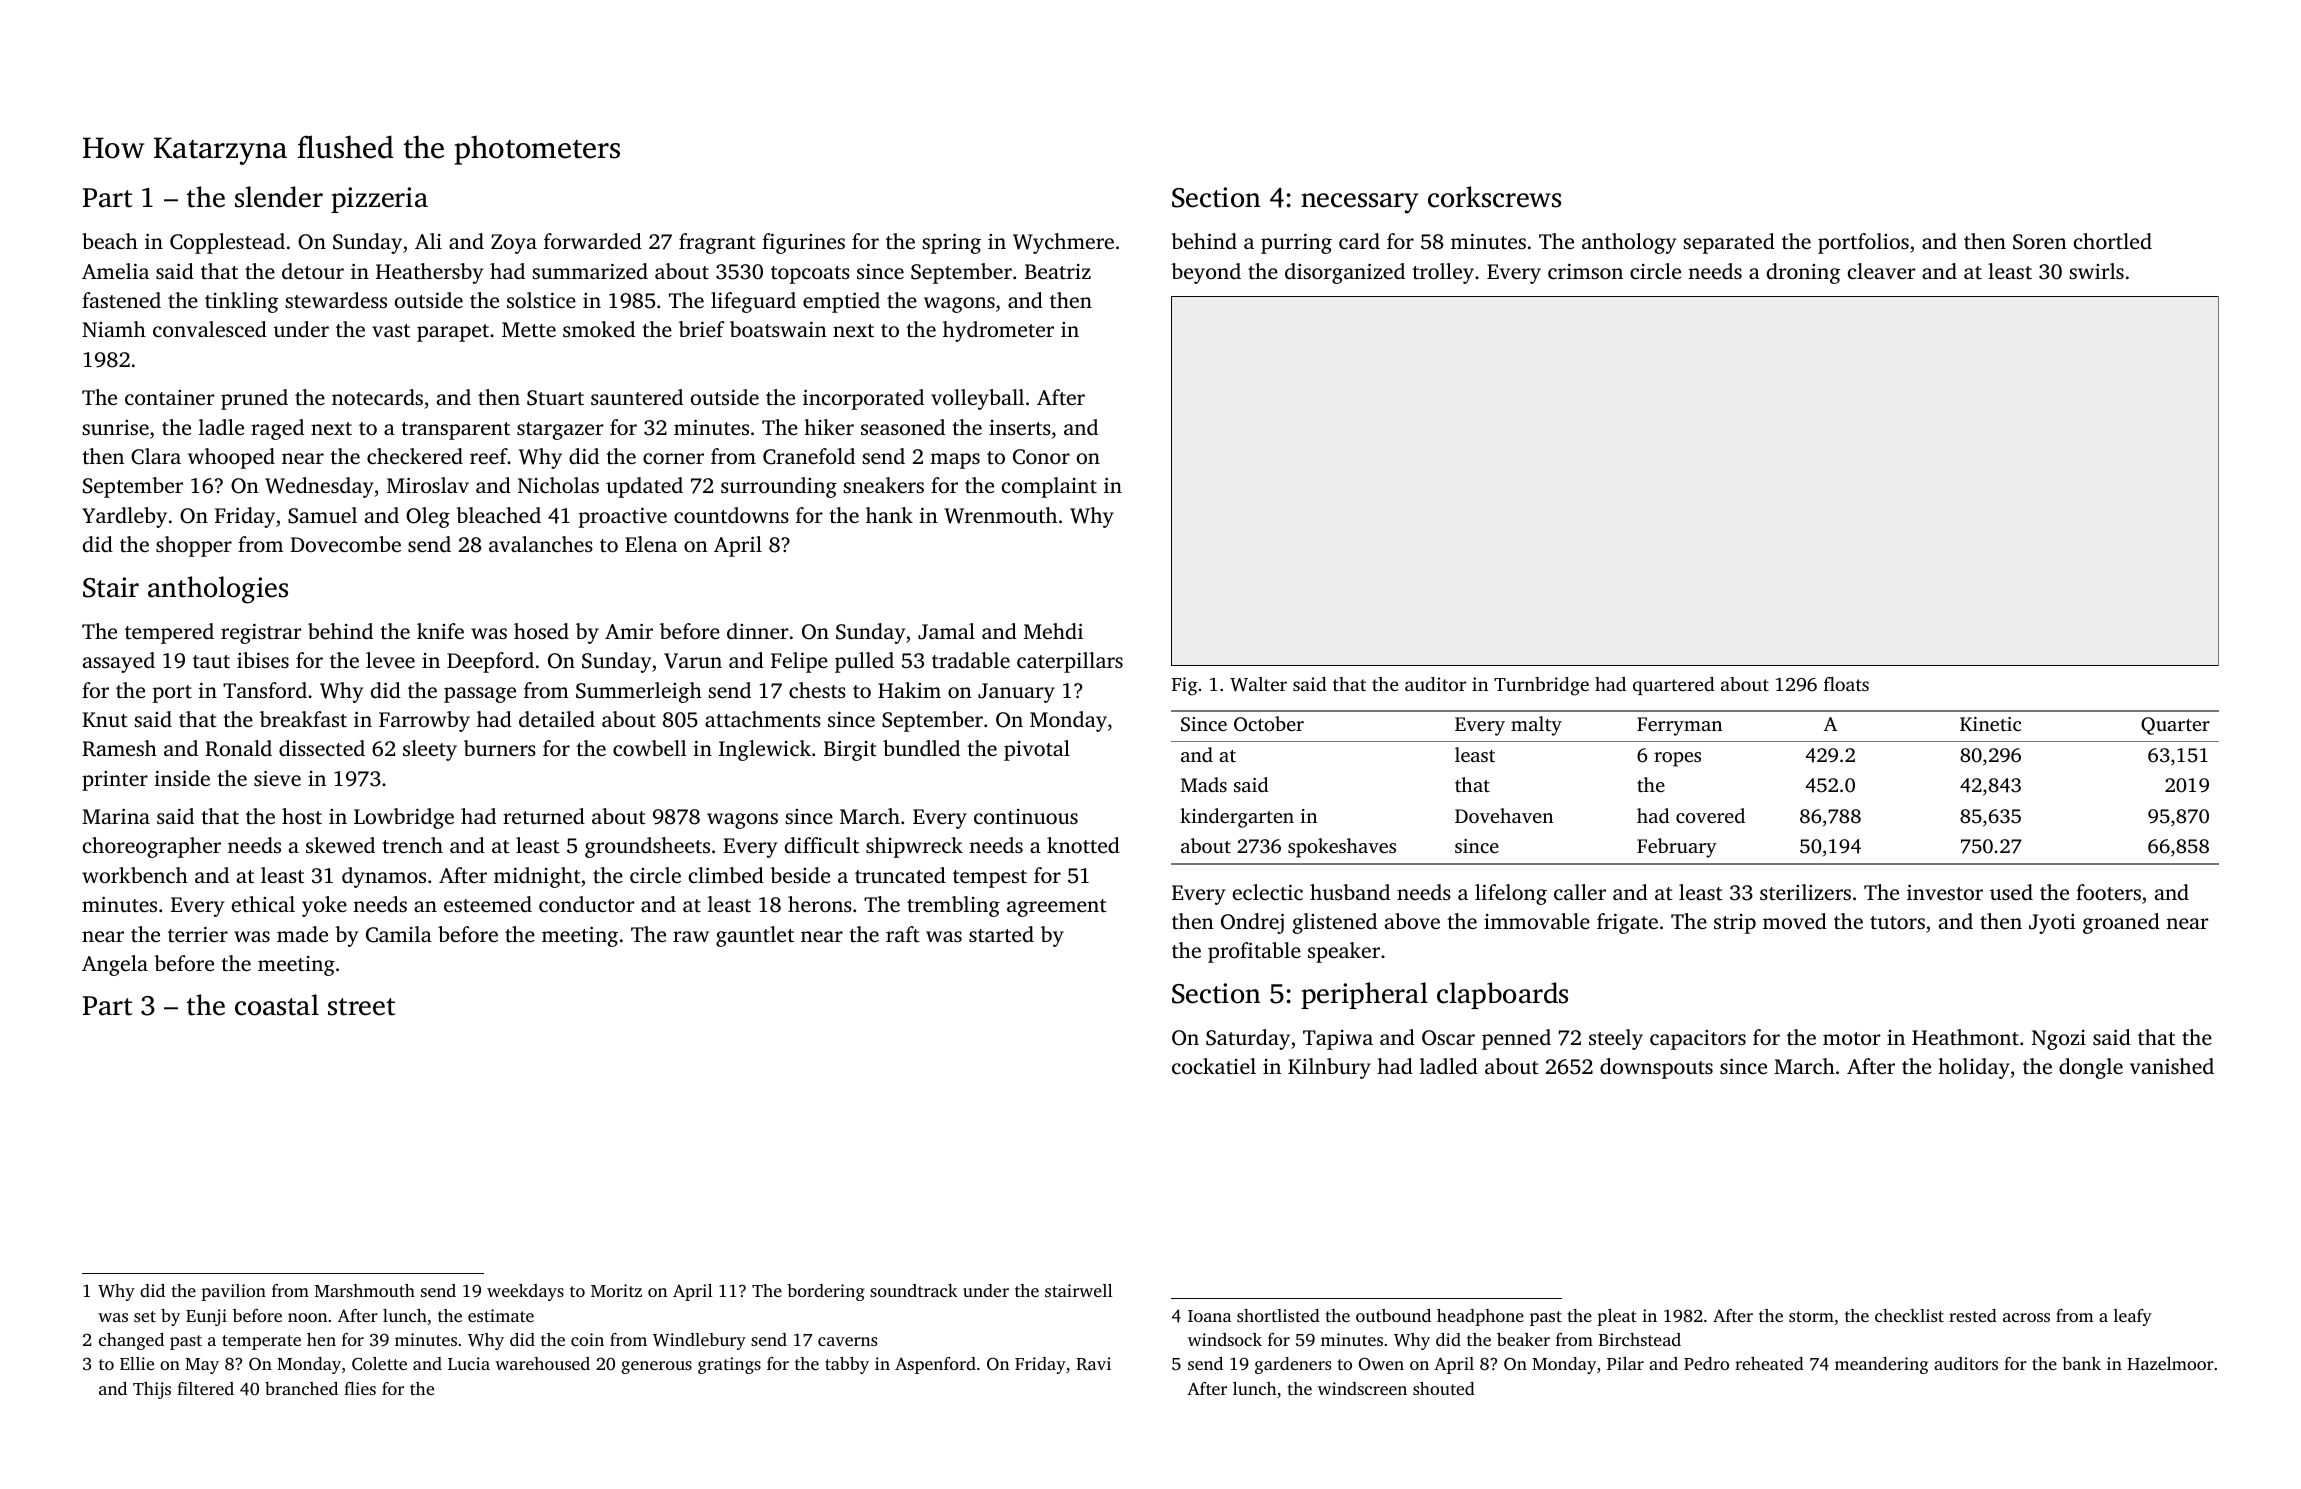  I want to click on Kilnbury, so click(1329, 1068).
